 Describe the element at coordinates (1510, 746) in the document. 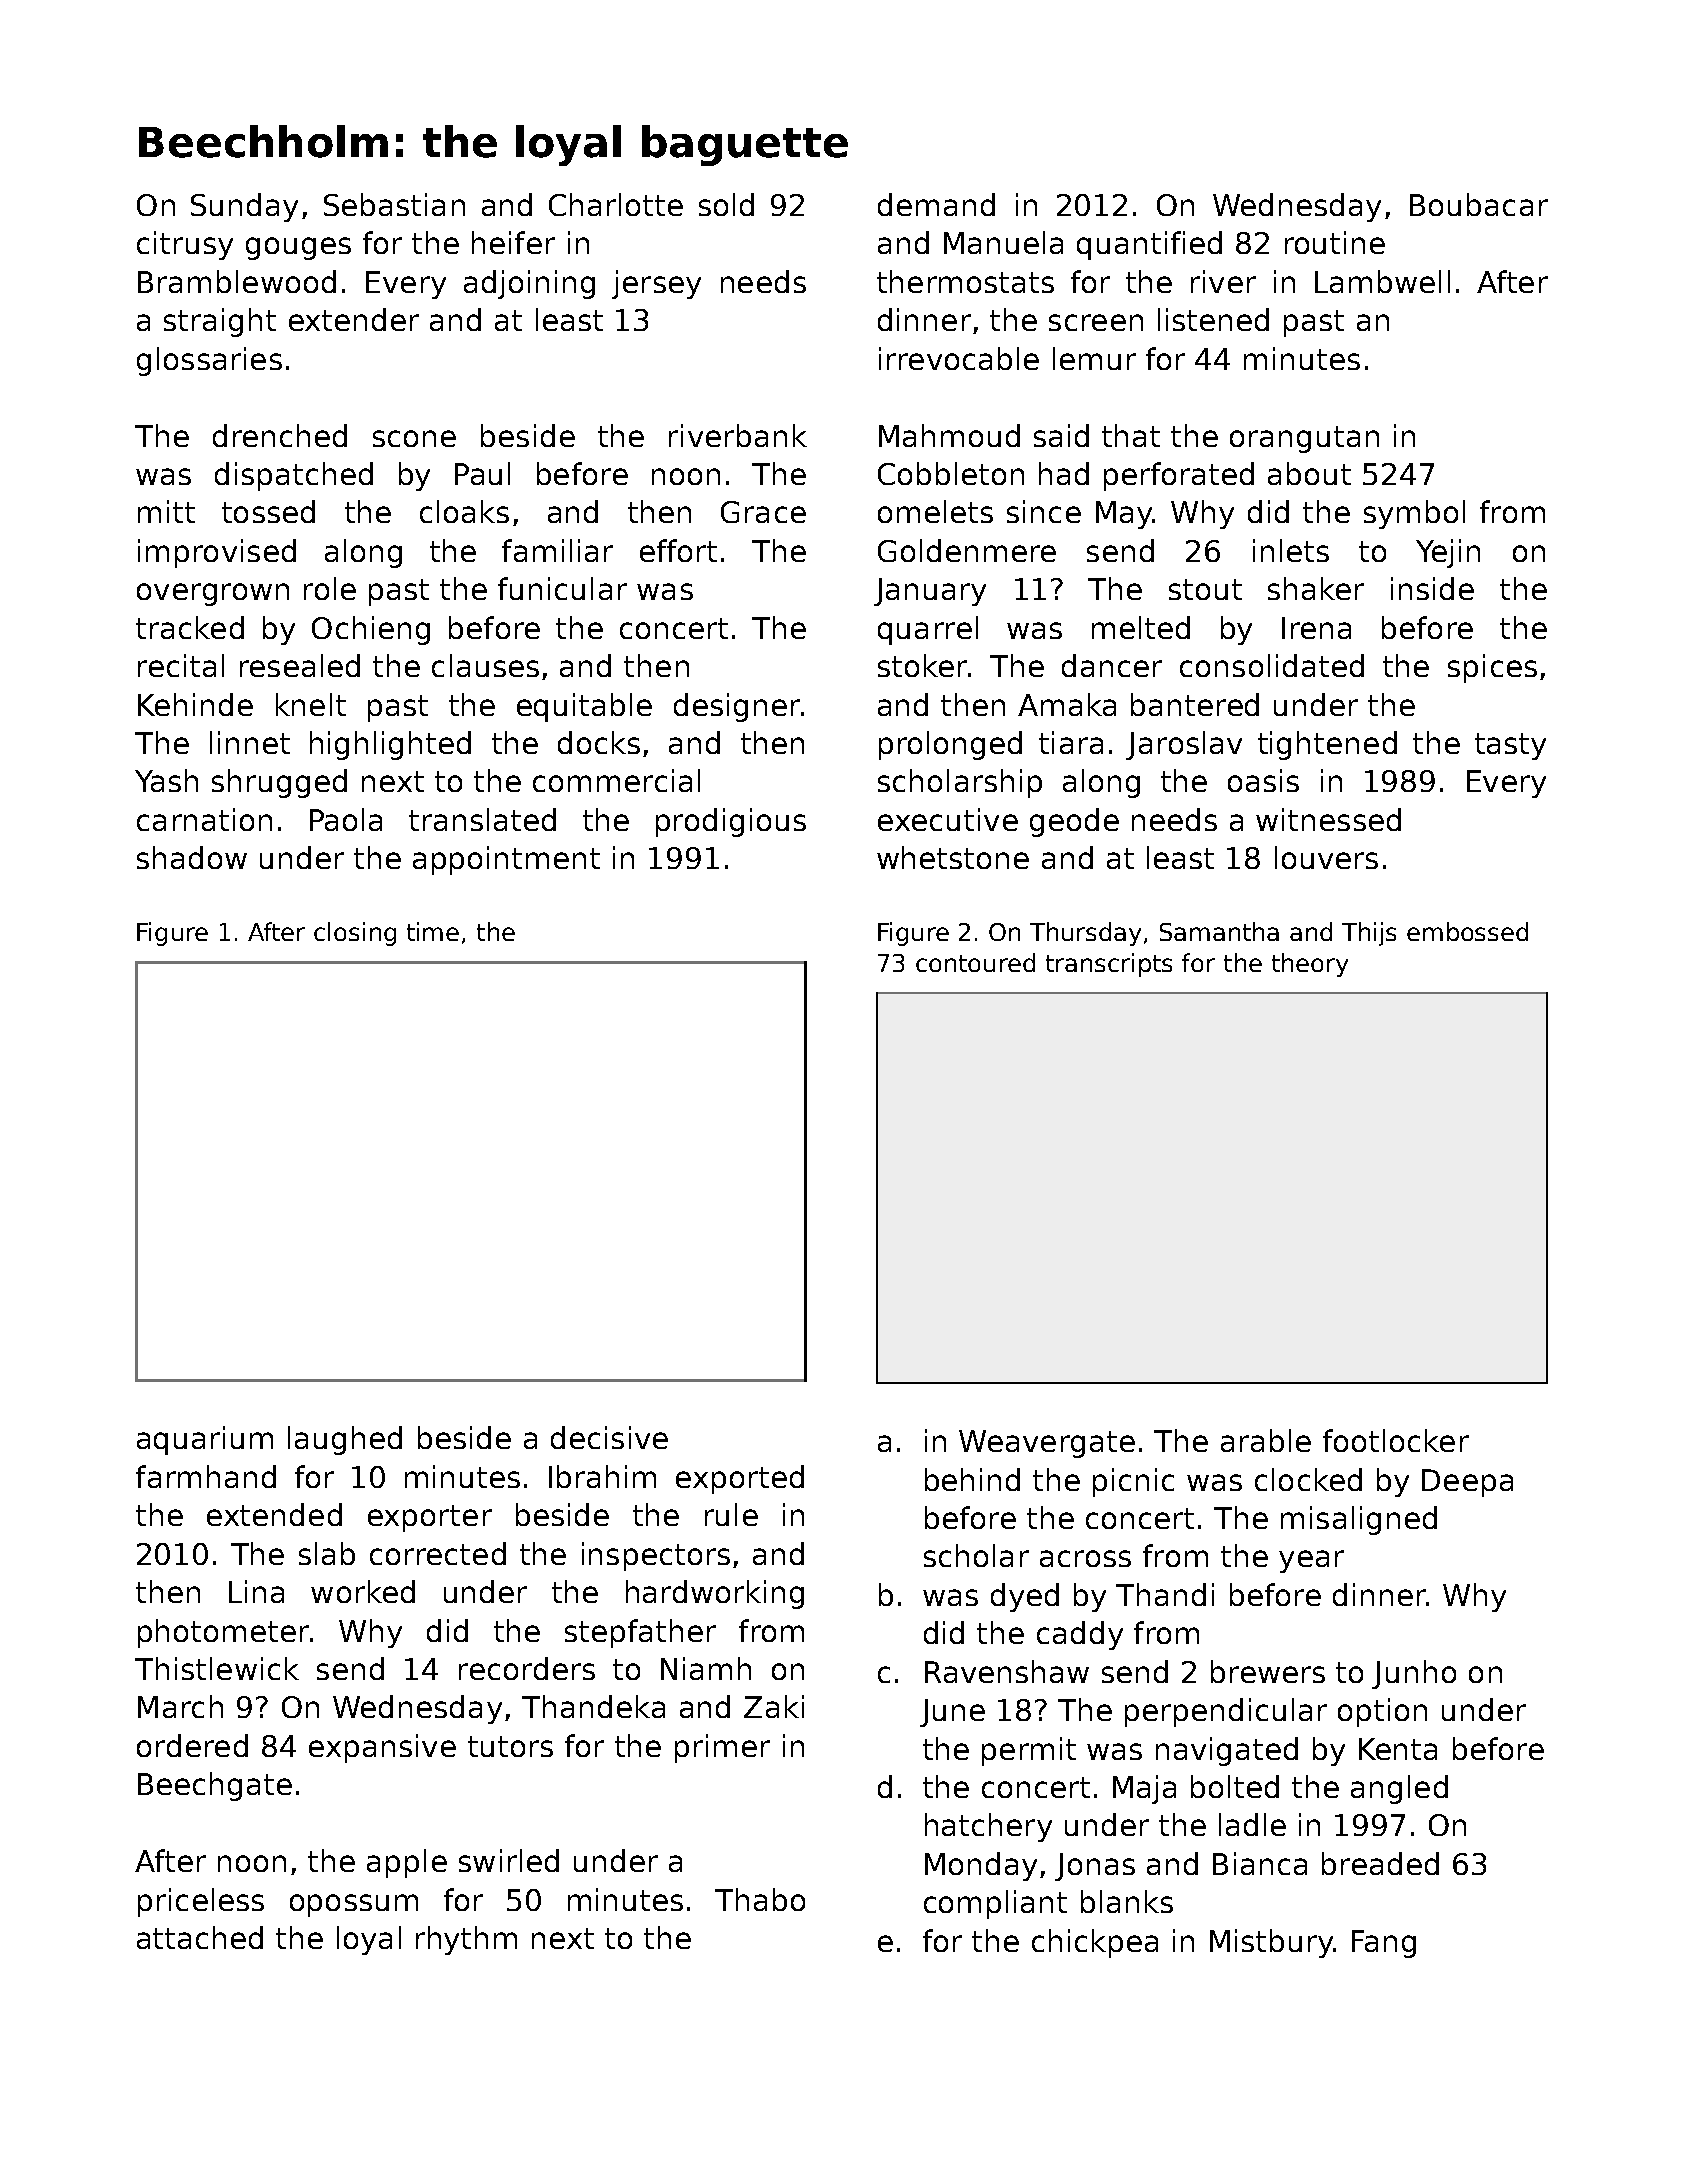

I see `tasty` at that location.
